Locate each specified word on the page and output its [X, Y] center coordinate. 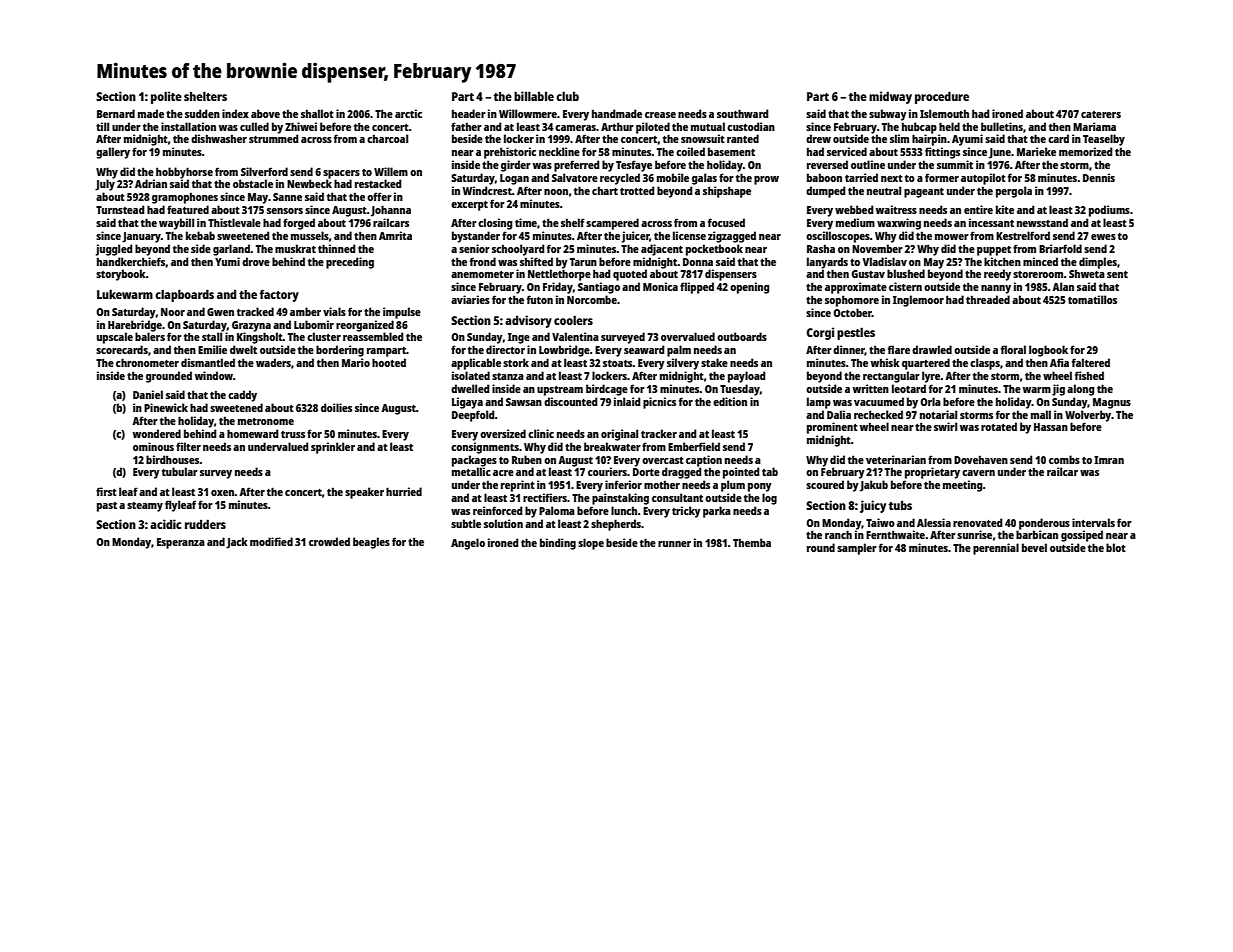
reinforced [498, 510]
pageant [924, 193]
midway [890, 97]
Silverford [264, 171]
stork [516, 362]
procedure [942, 97]
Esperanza [181, 543]
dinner [849, 350]
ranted [743, 138]
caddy [242, 396]
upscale [115, 338]
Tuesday [740, 390]
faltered [1091, 362]
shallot [317, 113]
